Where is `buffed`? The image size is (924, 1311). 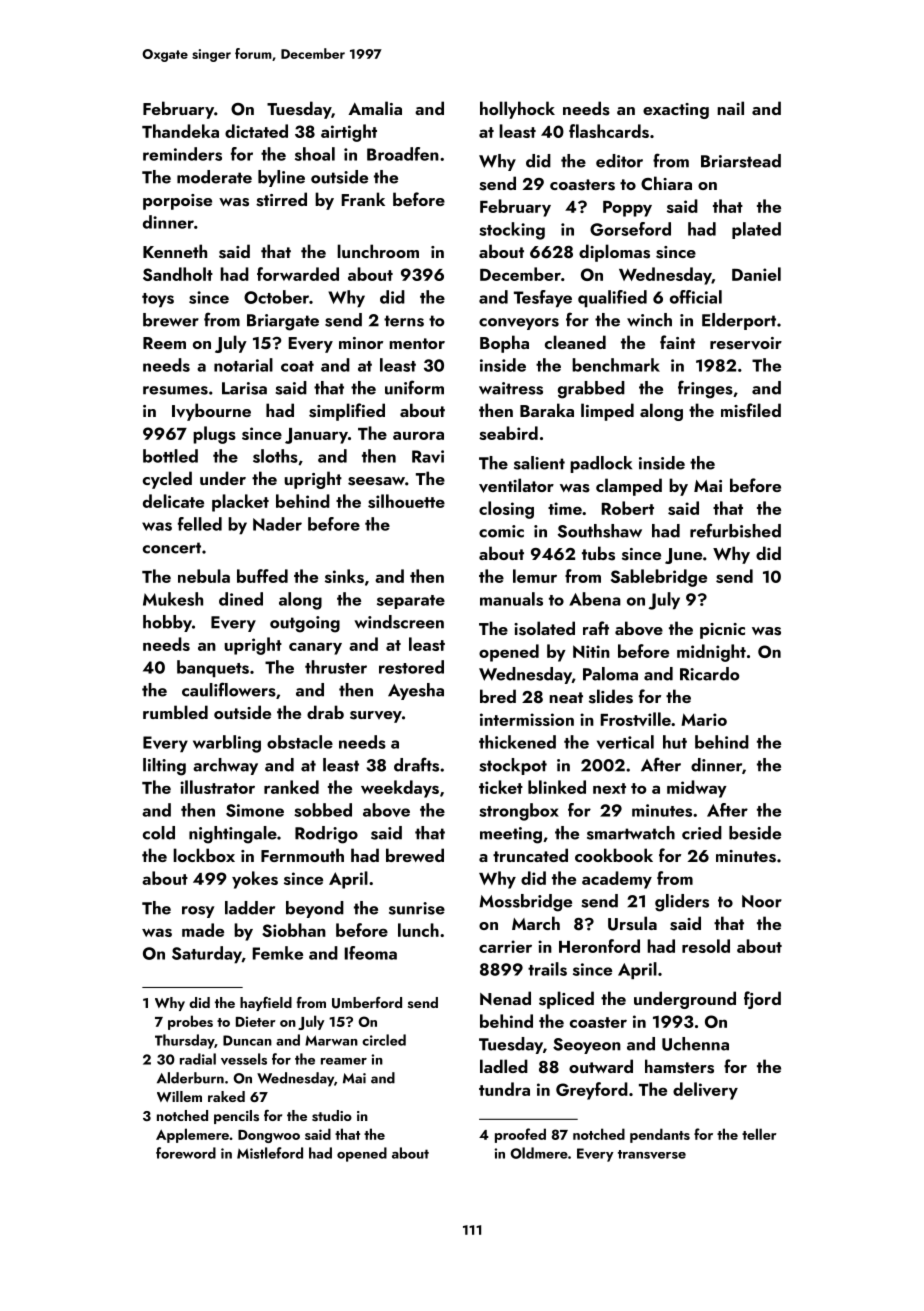
buffed is located at coordinates (262, 576).
